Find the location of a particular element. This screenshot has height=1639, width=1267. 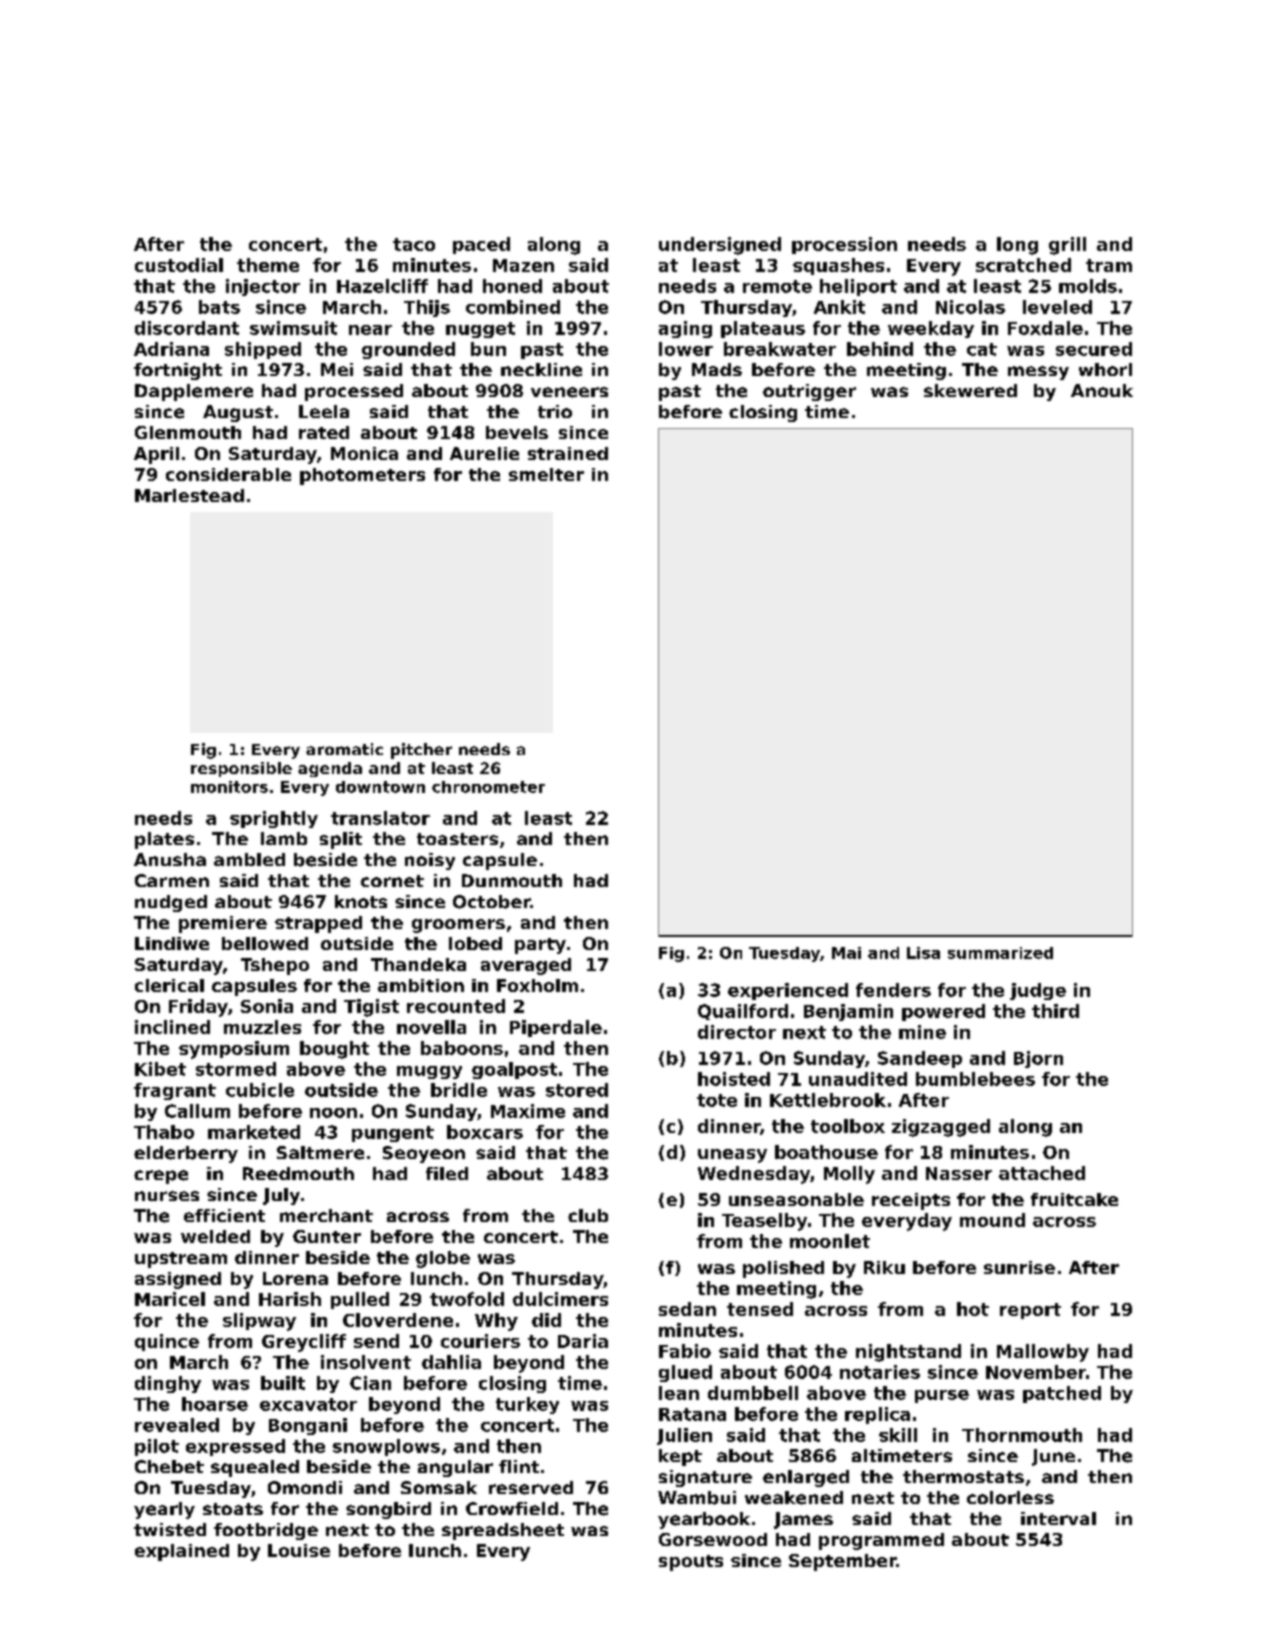

party is located at coordinates (540, 946).
